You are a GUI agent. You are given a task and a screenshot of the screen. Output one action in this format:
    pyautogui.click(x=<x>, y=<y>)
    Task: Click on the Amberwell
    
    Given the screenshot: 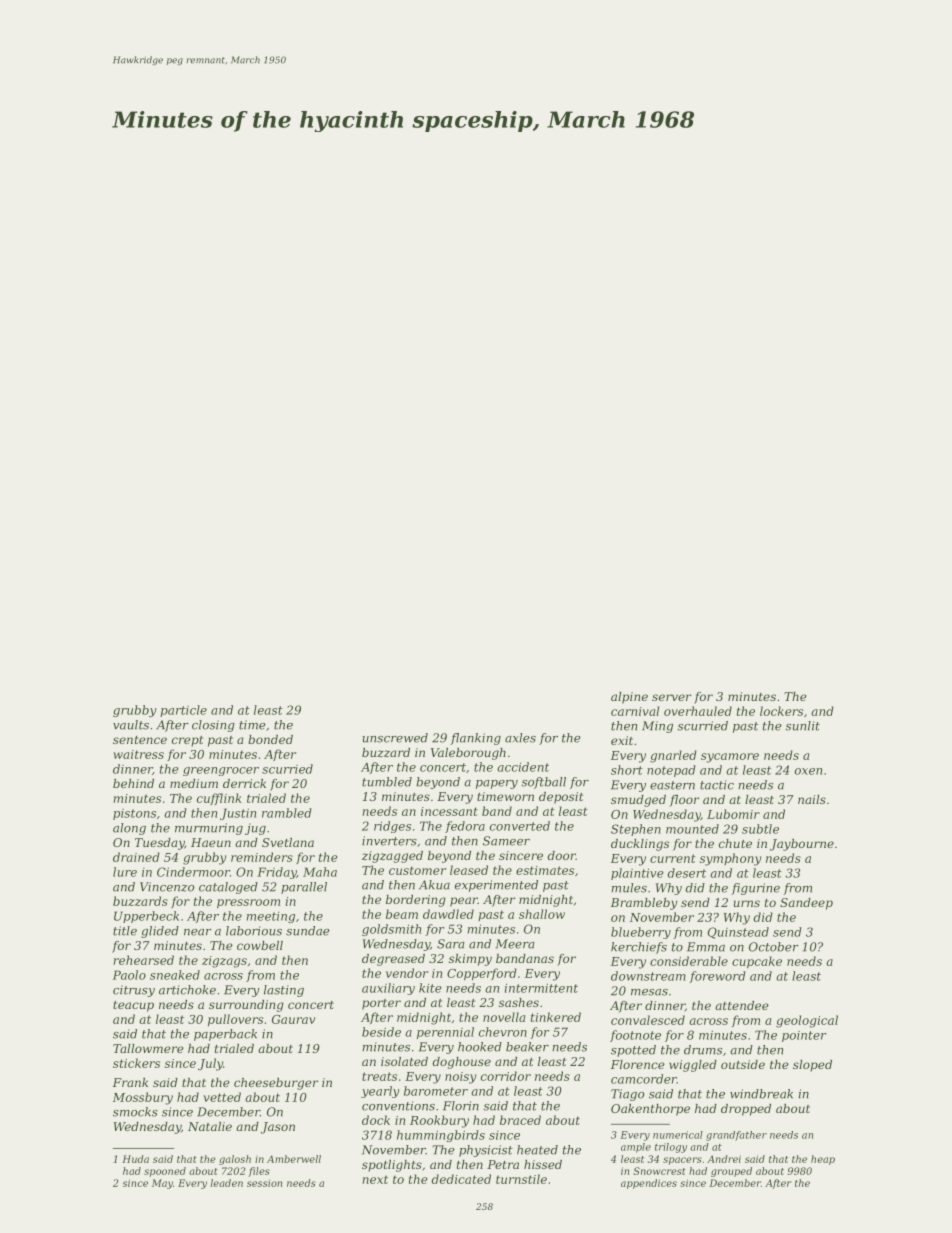 What is the action you would take?
    pyautogui.click(x=294, y=1159)
